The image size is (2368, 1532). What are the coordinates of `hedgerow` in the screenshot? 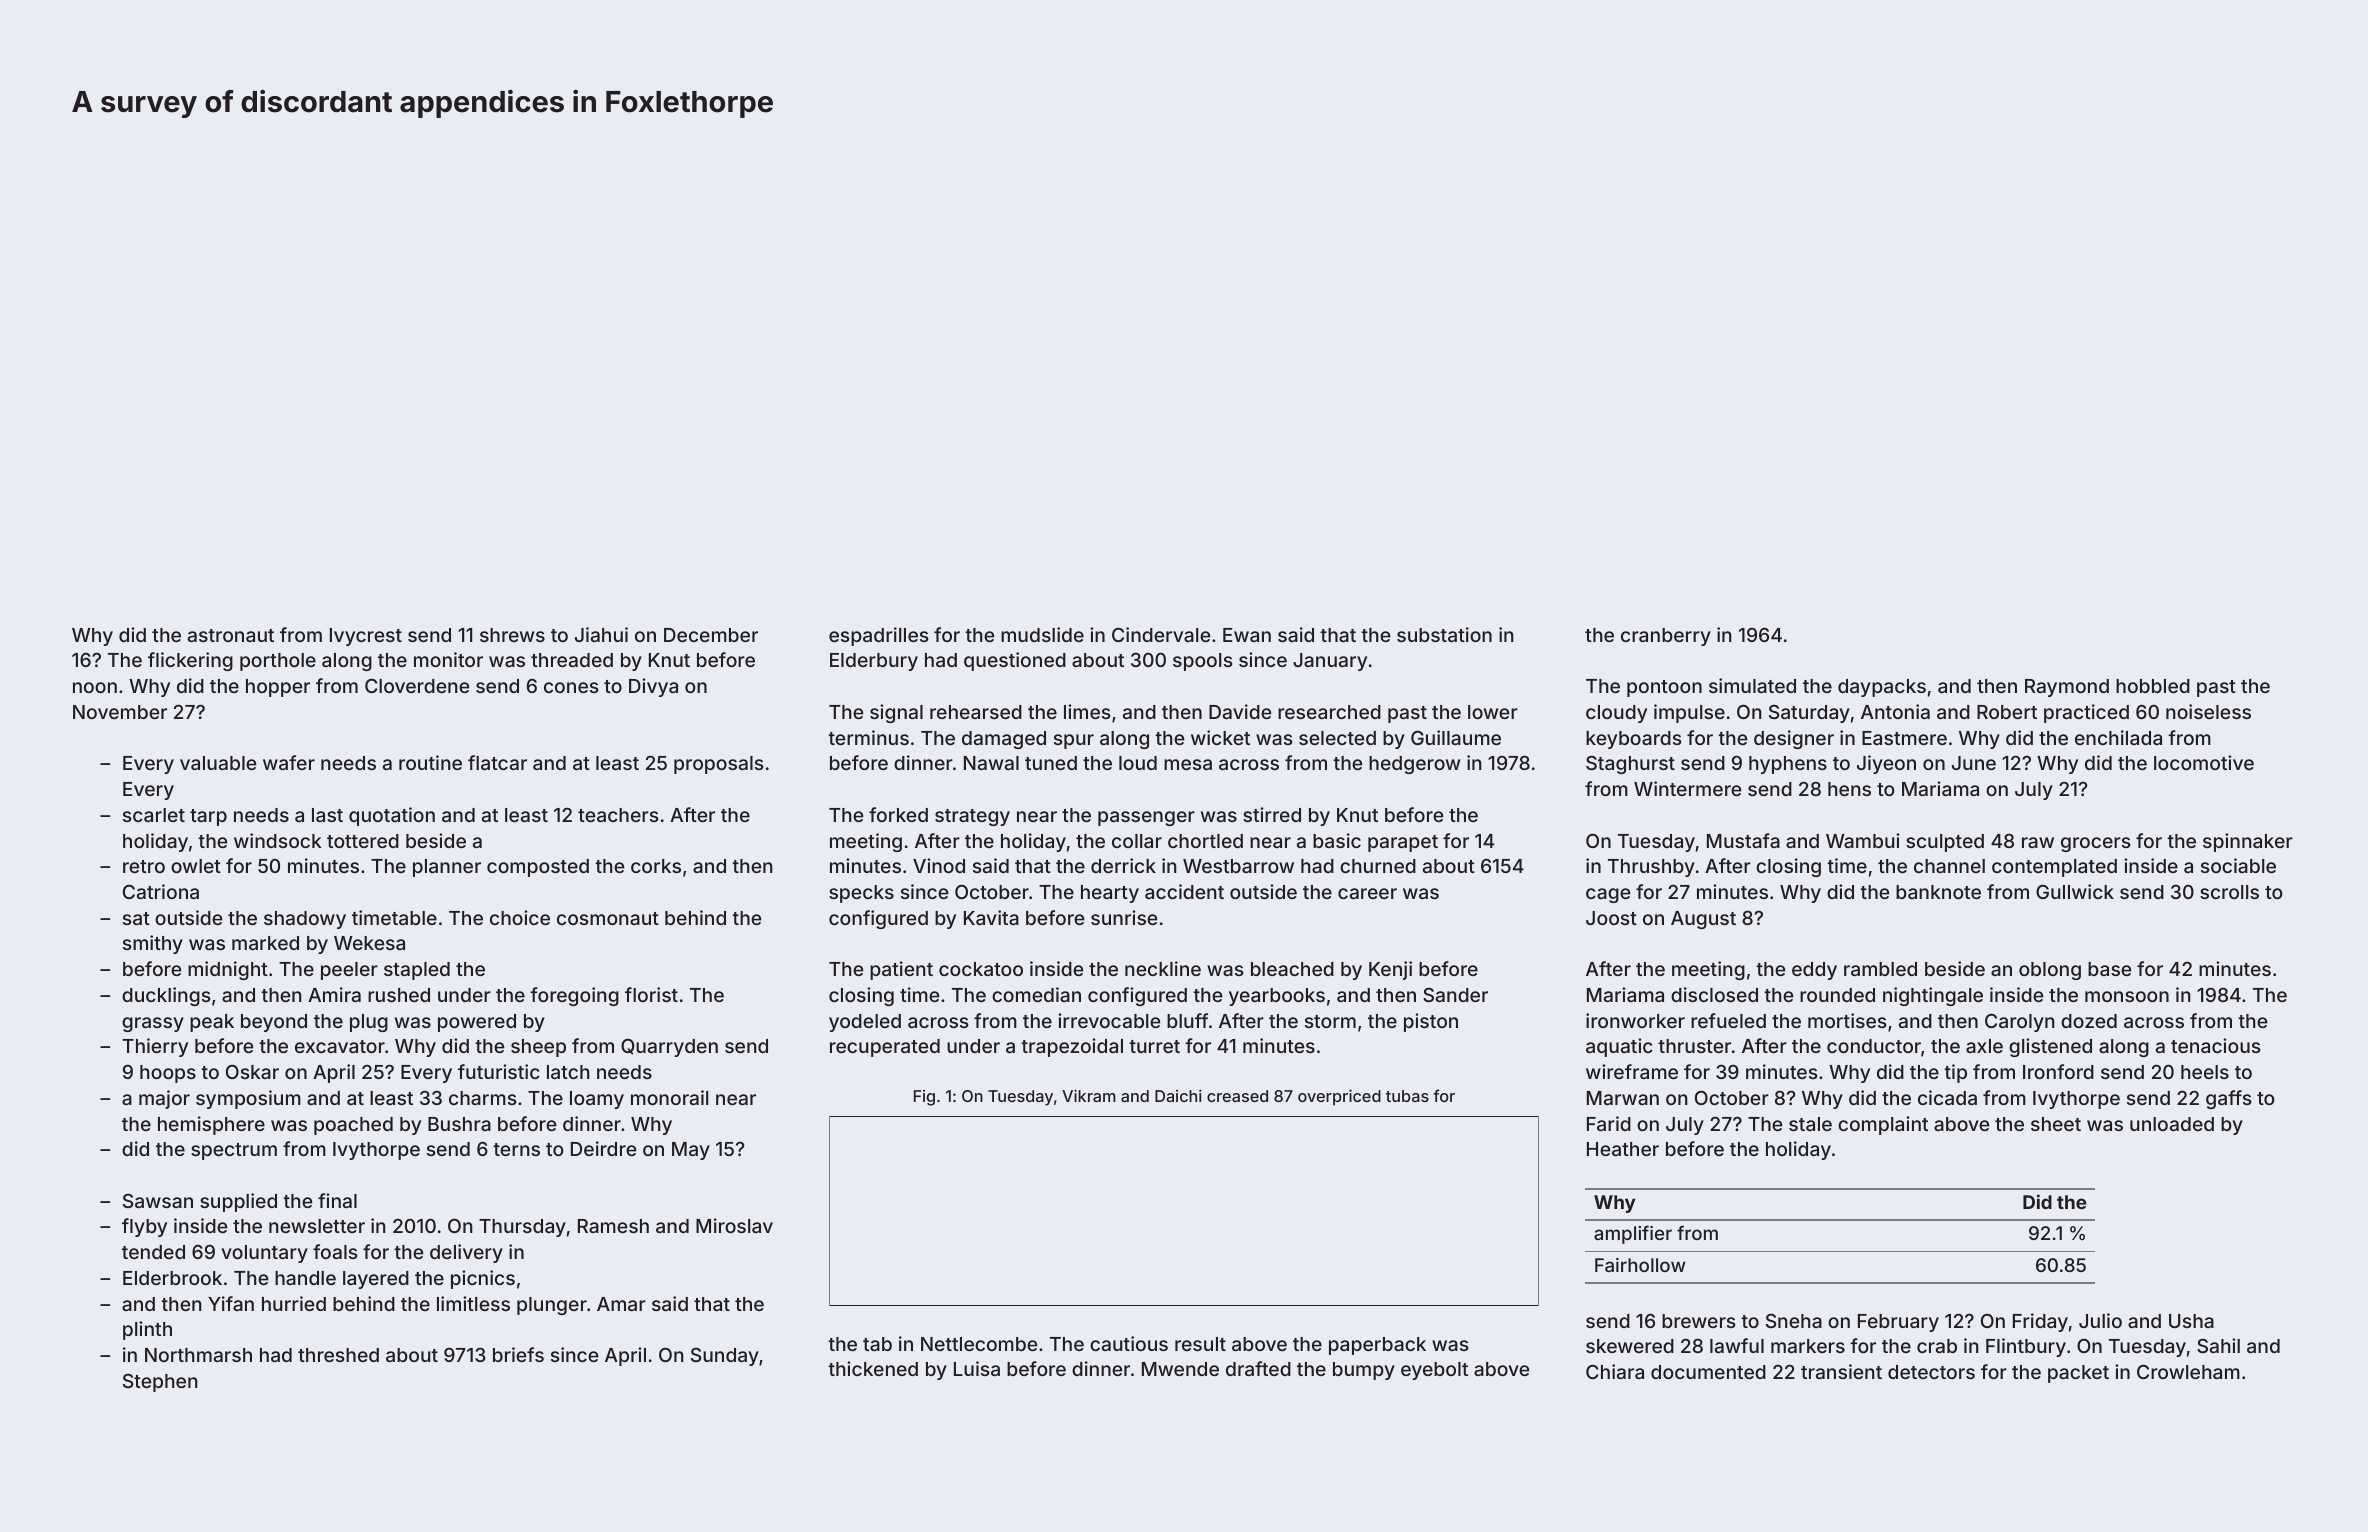 It's located at (1414, 765).
